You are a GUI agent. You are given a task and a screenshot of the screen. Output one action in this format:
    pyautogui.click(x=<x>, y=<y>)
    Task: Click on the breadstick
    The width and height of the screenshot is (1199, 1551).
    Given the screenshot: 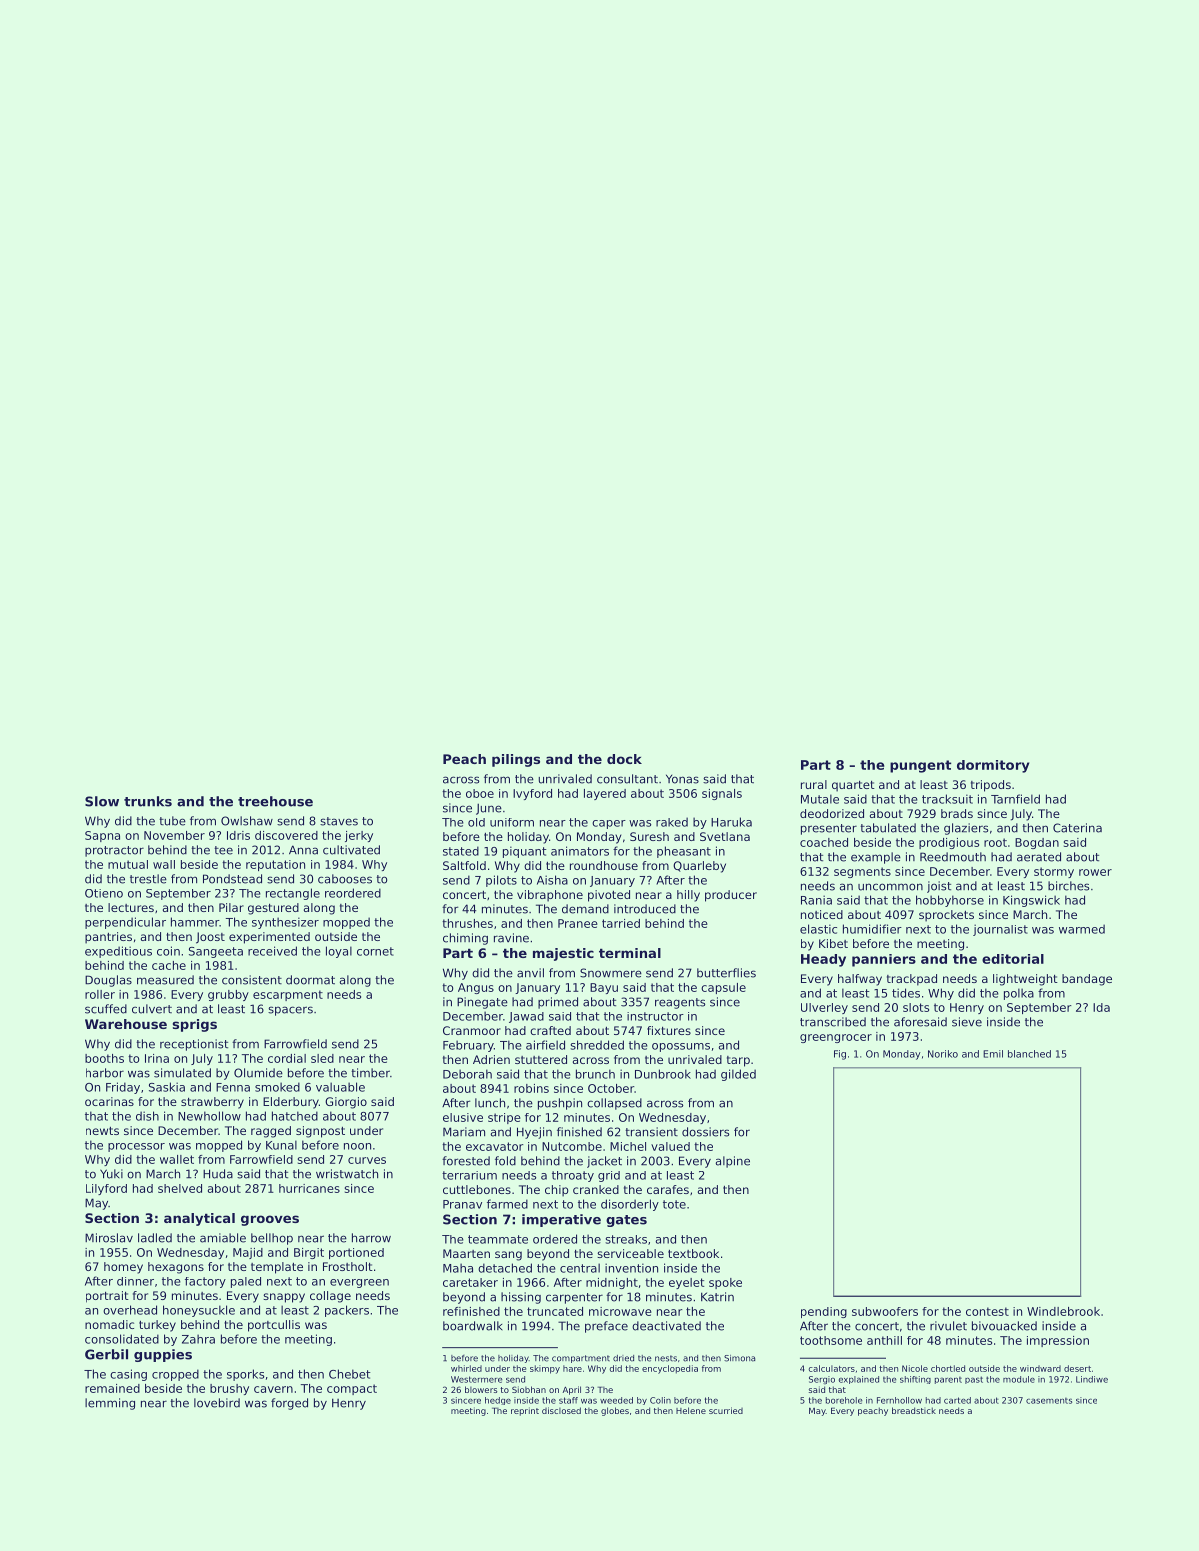 What is the action you would take?
    pyautogui.click(x=914, y=1410)
